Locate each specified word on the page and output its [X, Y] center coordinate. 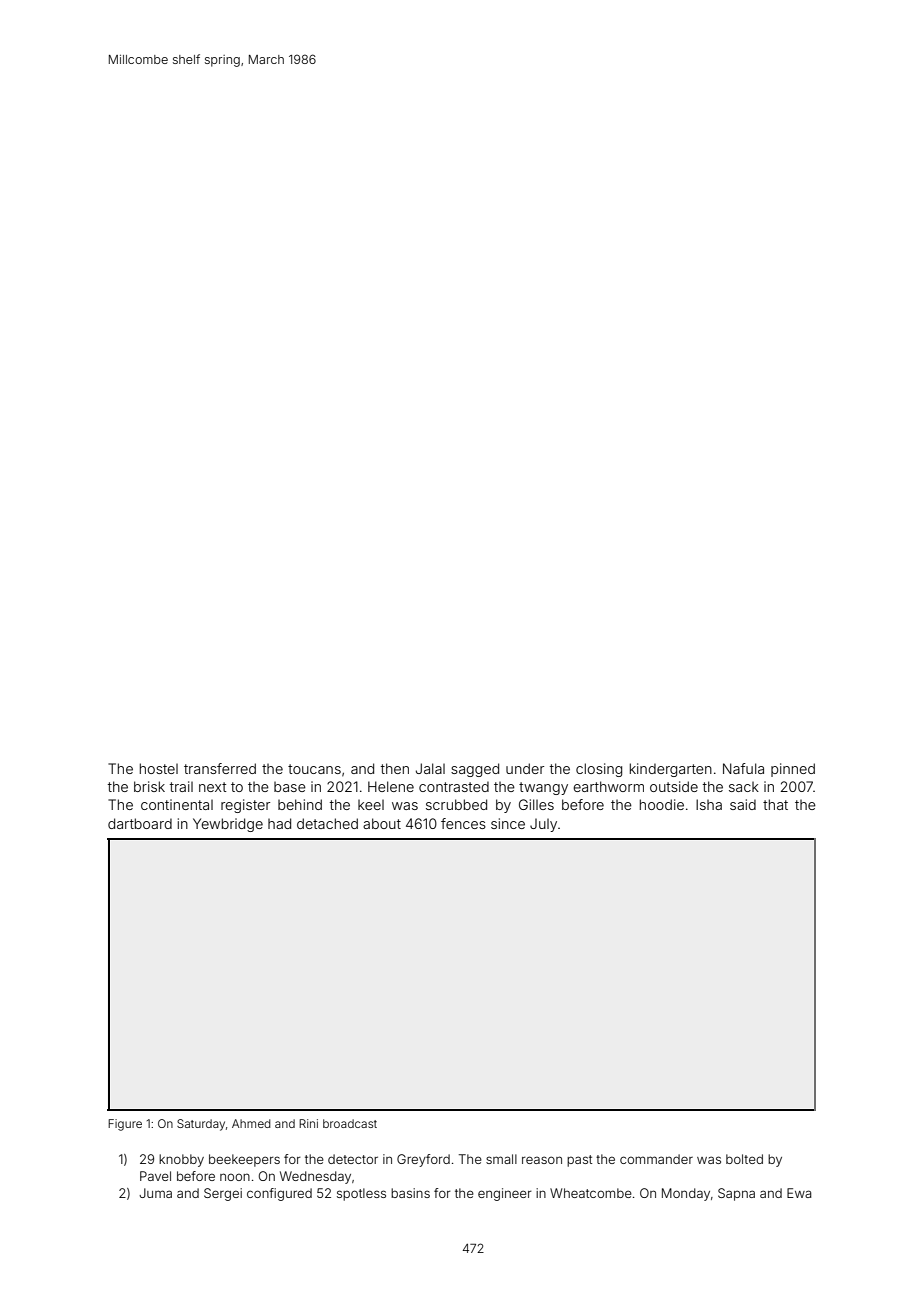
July [543, 825]
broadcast [350, 1123]
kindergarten [671, 770]
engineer [505, 1194]
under [525, 768]
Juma [155, 1193]
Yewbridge [228, 825]
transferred [220, 768]
